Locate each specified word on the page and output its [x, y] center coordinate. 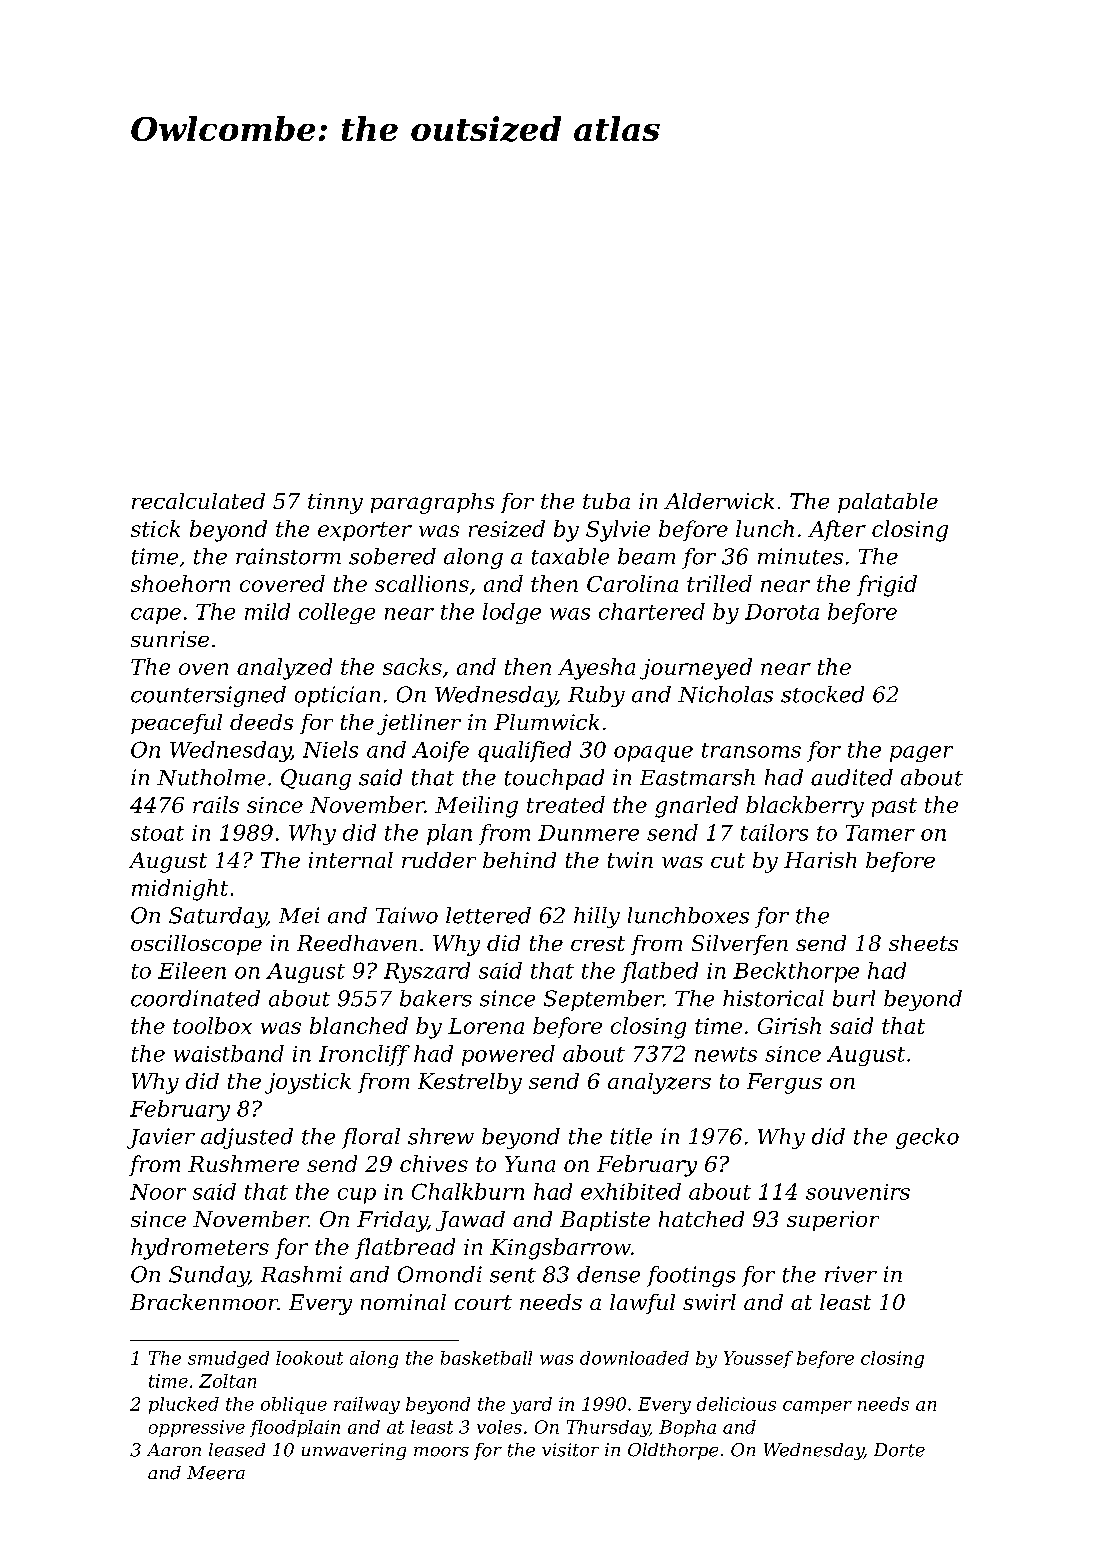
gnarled [696, 807]
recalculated [198, 501]
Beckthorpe [796, 972]
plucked [184, 1405]
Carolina [632, 583]
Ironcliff [364, 1055]
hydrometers [200, 1249]
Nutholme [211, 777]
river [851, 1274]
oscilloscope [196, 945]
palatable [888, 503]
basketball [486, 1358]
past [894, 807]
